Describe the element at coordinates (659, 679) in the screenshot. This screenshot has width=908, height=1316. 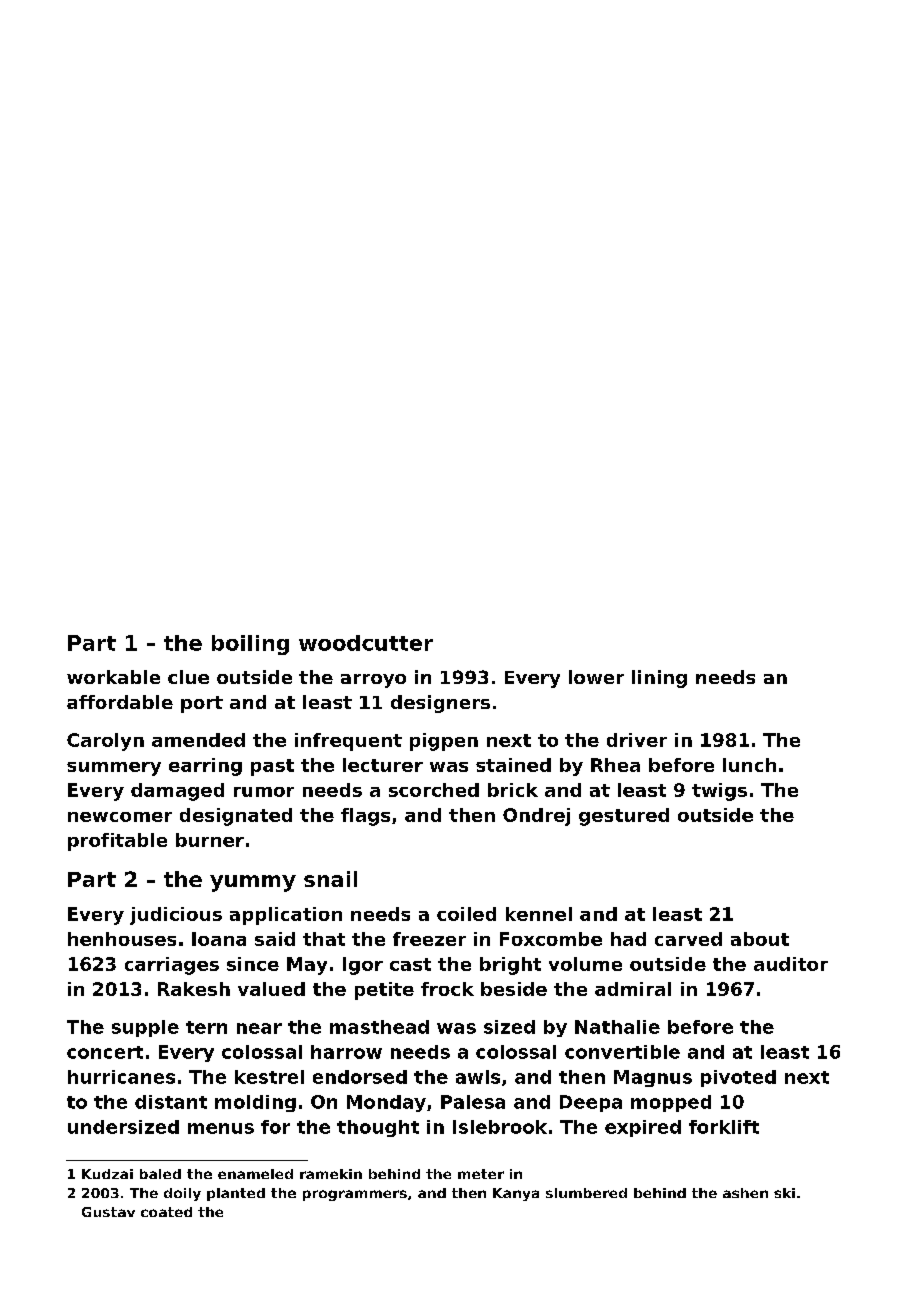
I see `lining` at that location.
